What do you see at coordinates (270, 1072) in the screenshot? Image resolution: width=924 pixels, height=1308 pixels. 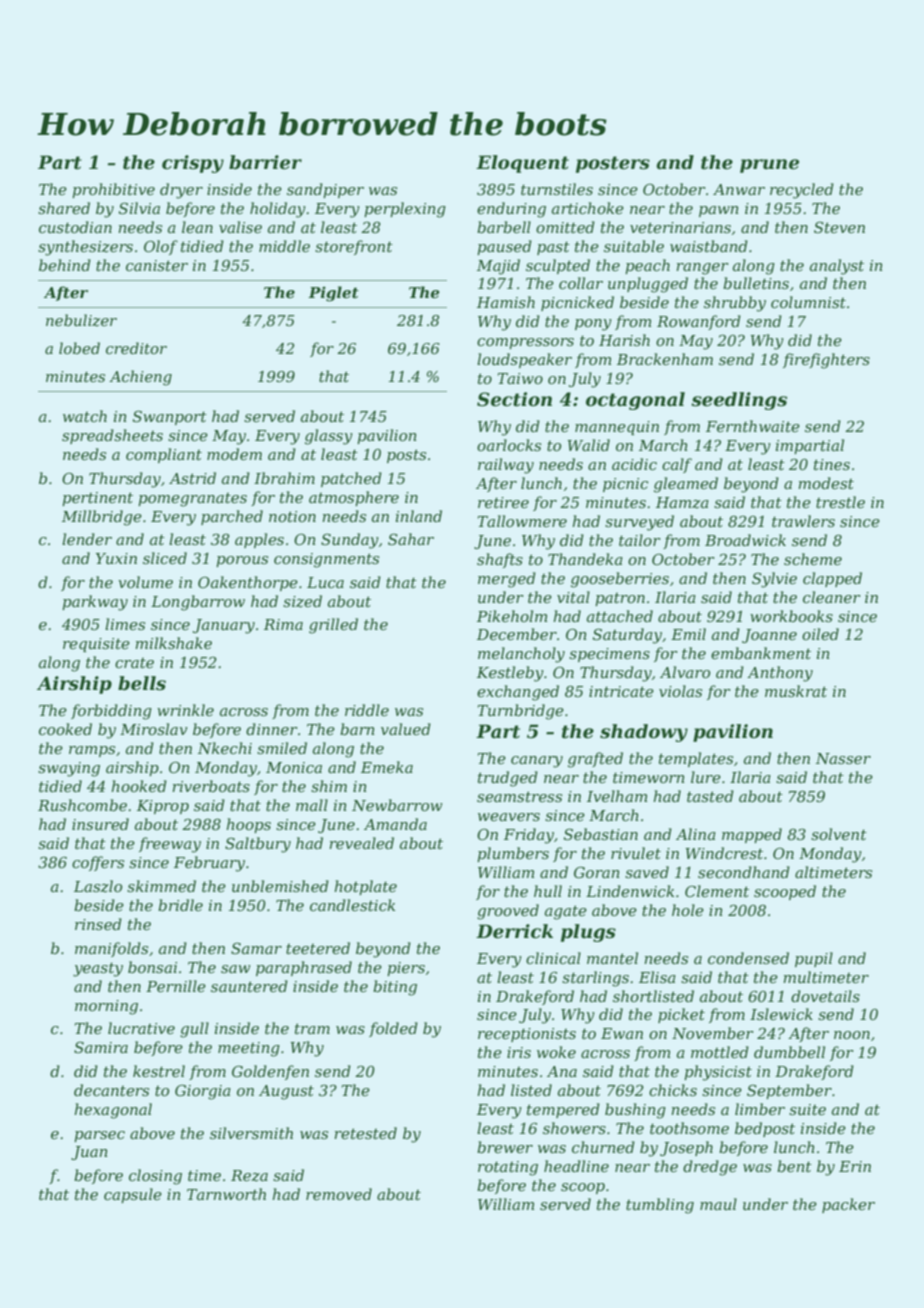 I see `Goldenfen` at bounding box center [270, 1072].
